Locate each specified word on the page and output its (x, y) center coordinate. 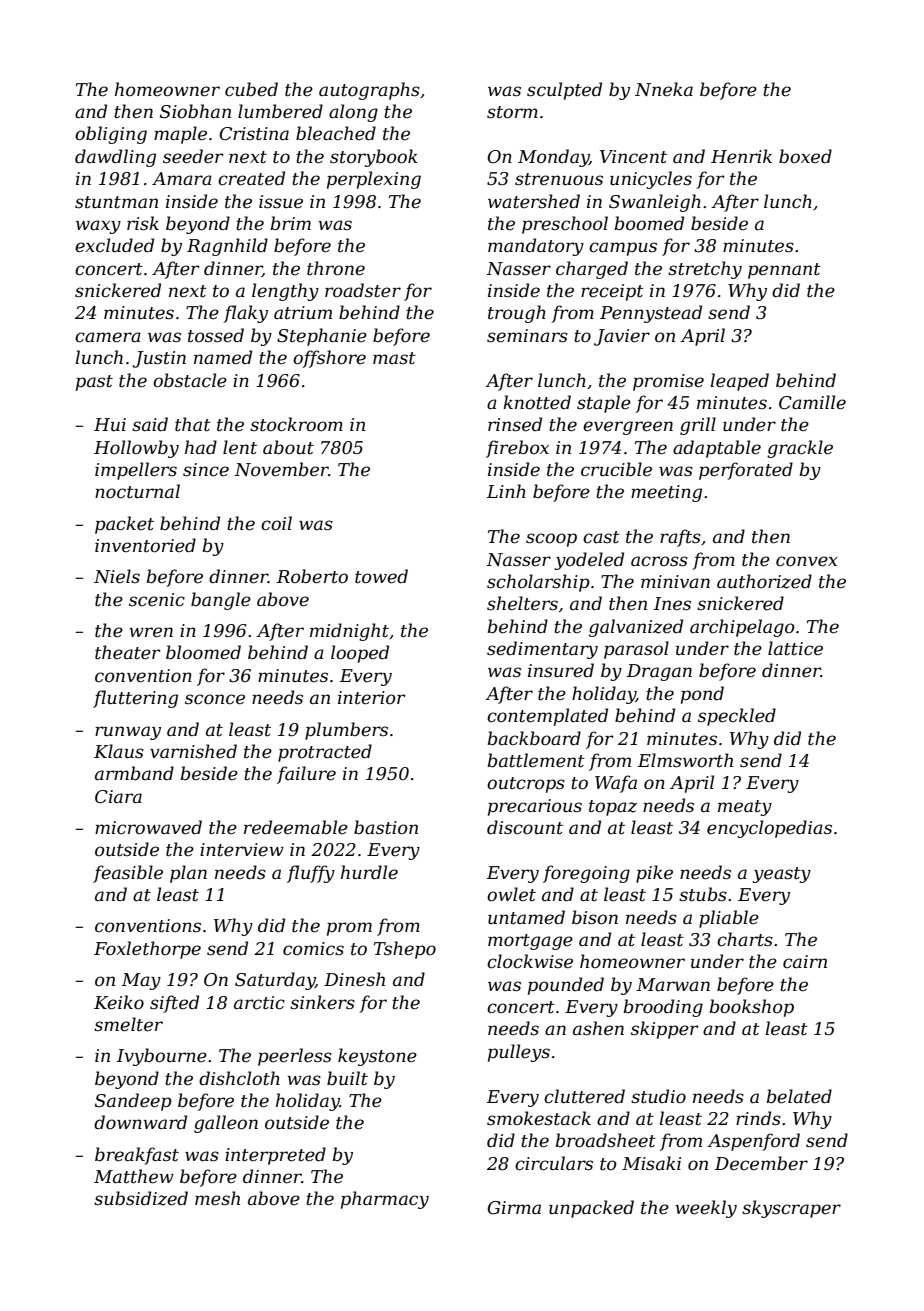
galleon (226, 1124)
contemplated (547, 717)
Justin (159, 359)
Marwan (673, 984)
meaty (745, 808)
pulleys (519, 1053)
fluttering (135, 699)
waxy (98, 227)
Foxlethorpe (147, 950)
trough (517, 314)
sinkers (322, 1002)
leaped (739, 382)
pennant (784, 271)
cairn (805, 961)
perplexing (374, 180)
